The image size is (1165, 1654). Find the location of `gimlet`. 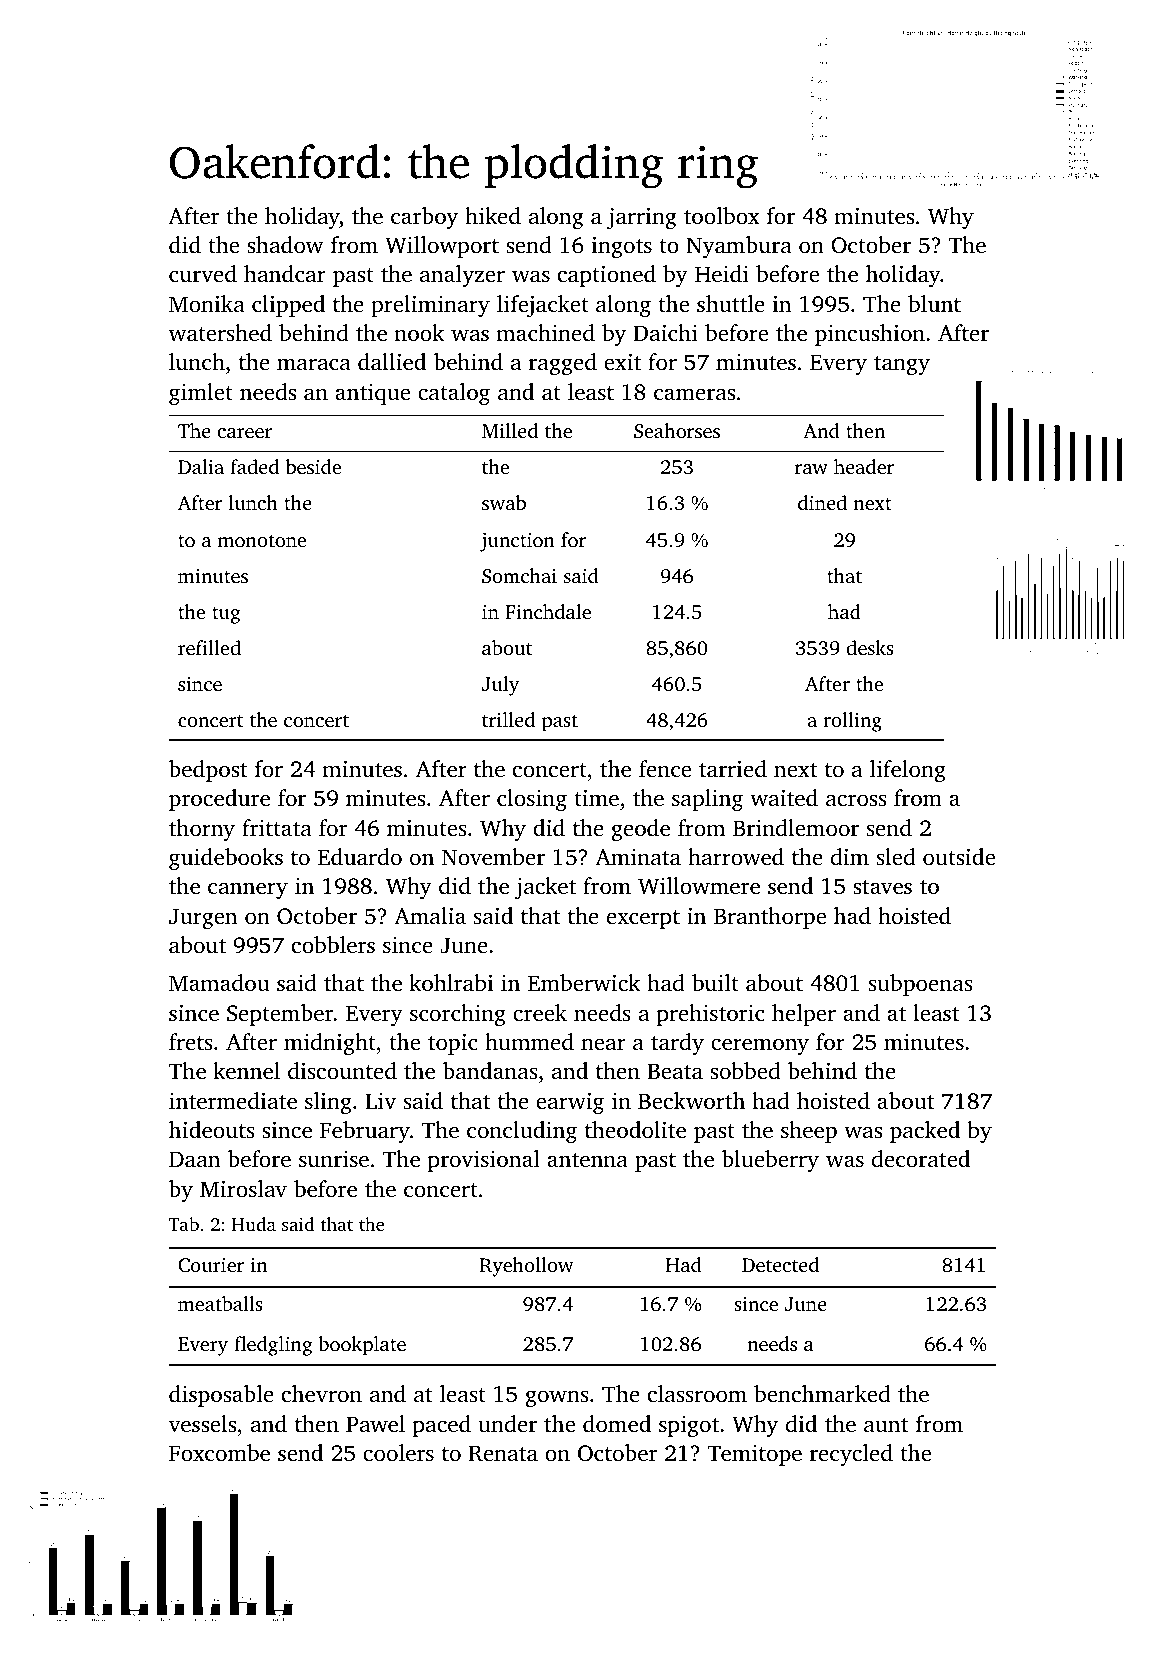

gimlet is located at coordinates (201, 394).
